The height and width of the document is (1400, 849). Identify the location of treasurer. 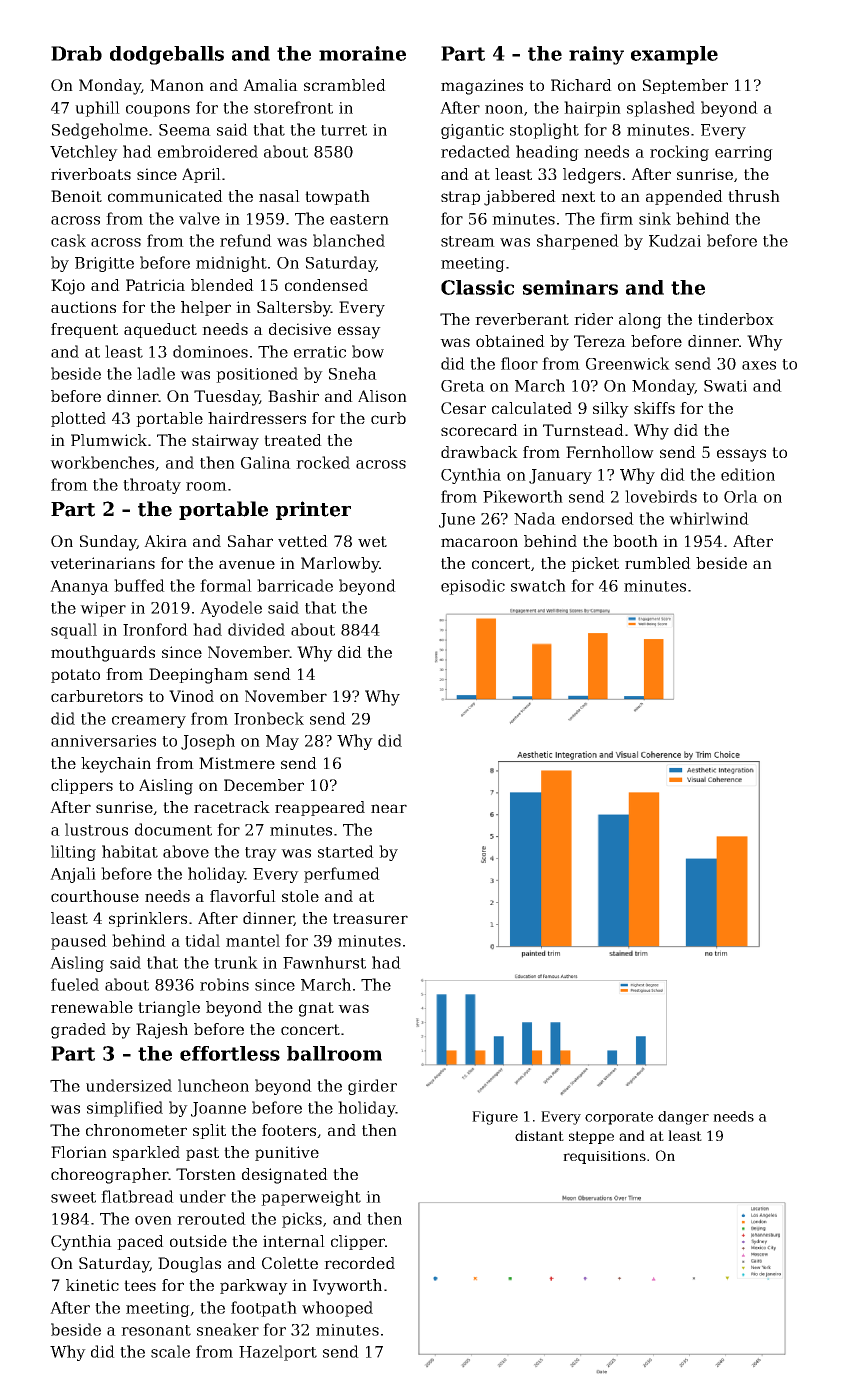
(370, 918).
